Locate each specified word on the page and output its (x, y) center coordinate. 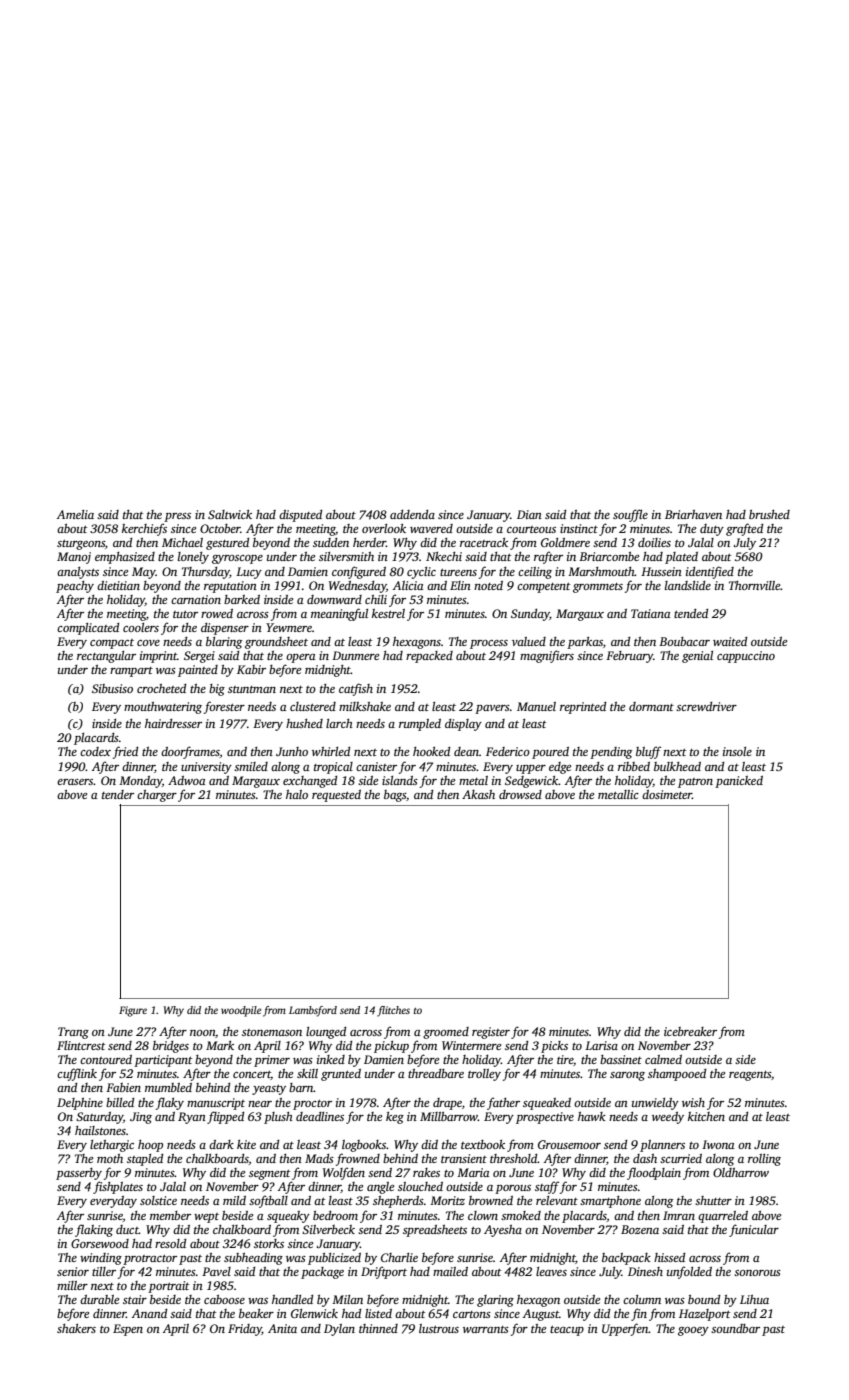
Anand (149, 1313)
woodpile (241, 1011)
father (503, 1103)
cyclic (421, 573)
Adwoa (187, 780)
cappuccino (746, 657)
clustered (313, 706)
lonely (193, 558)
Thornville (754, 585)
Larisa (601, 1045)
